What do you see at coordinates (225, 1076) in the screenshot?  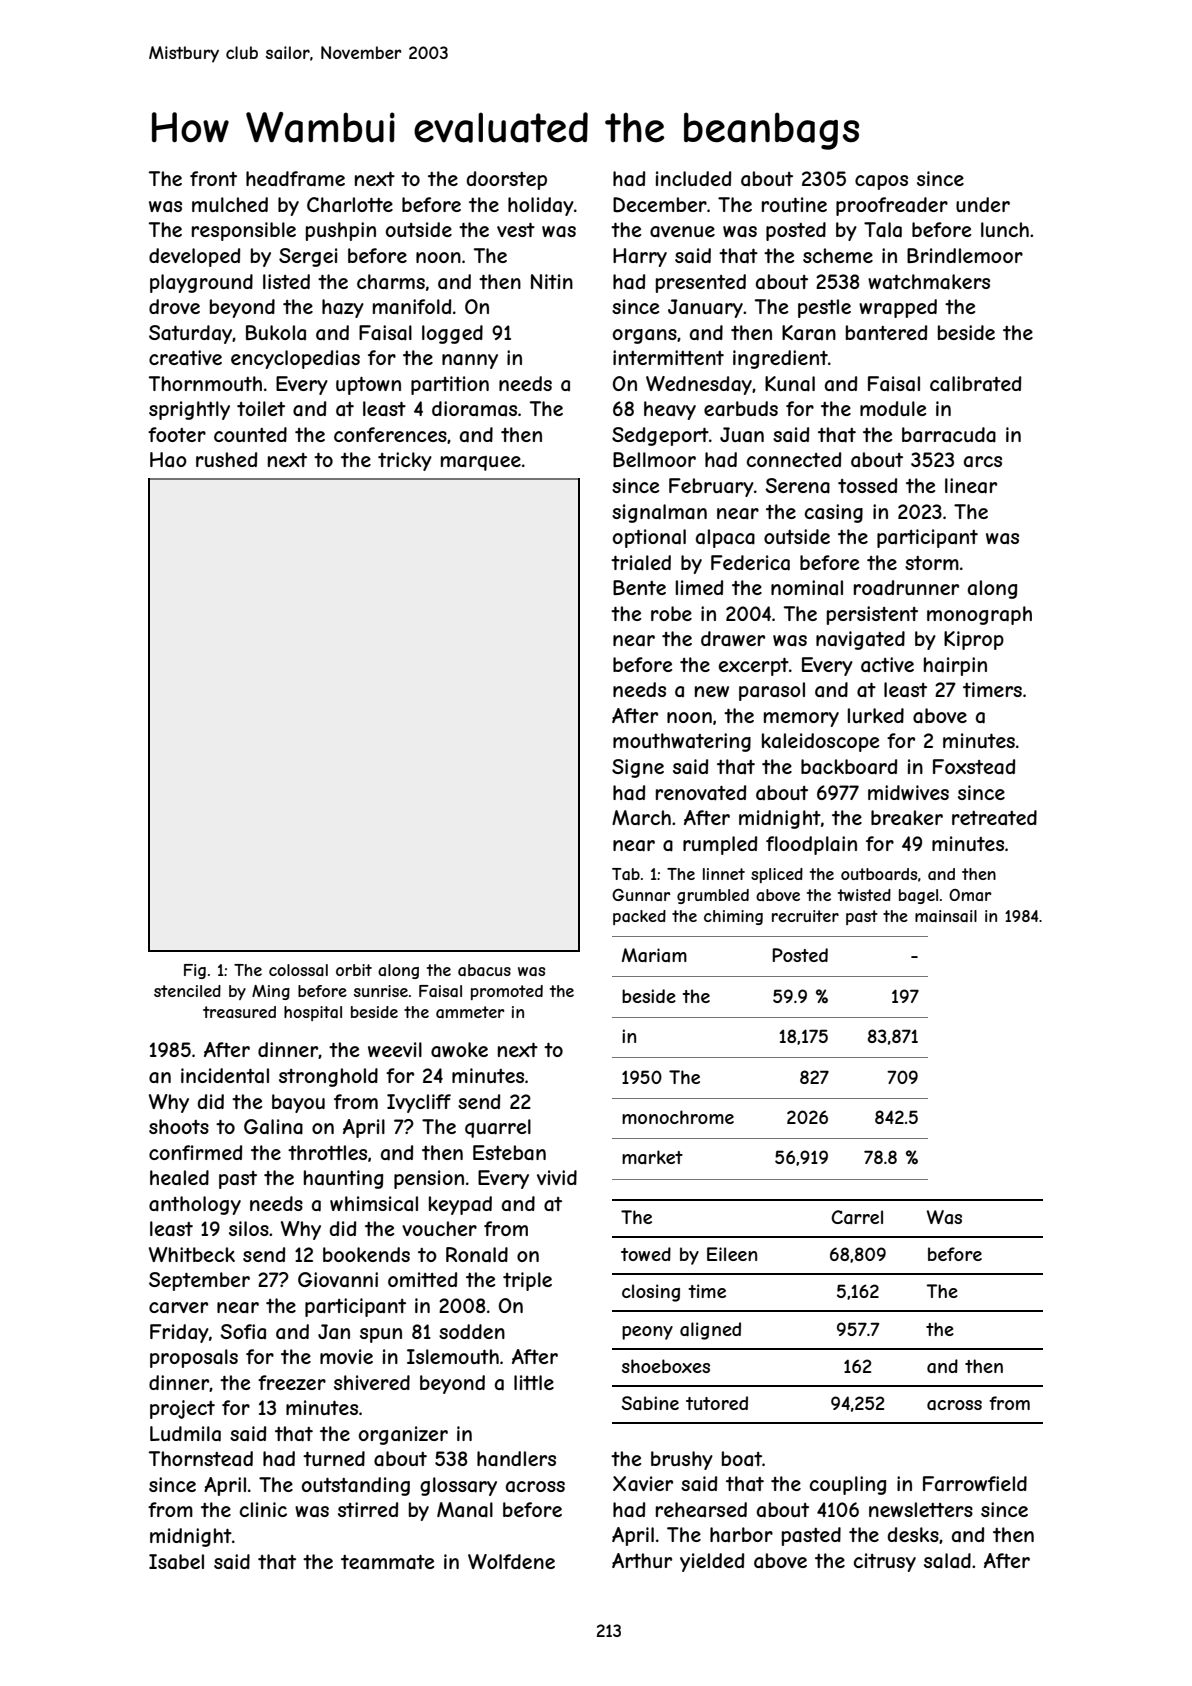 I see `incidental` at bounding box center [225, 1076].
